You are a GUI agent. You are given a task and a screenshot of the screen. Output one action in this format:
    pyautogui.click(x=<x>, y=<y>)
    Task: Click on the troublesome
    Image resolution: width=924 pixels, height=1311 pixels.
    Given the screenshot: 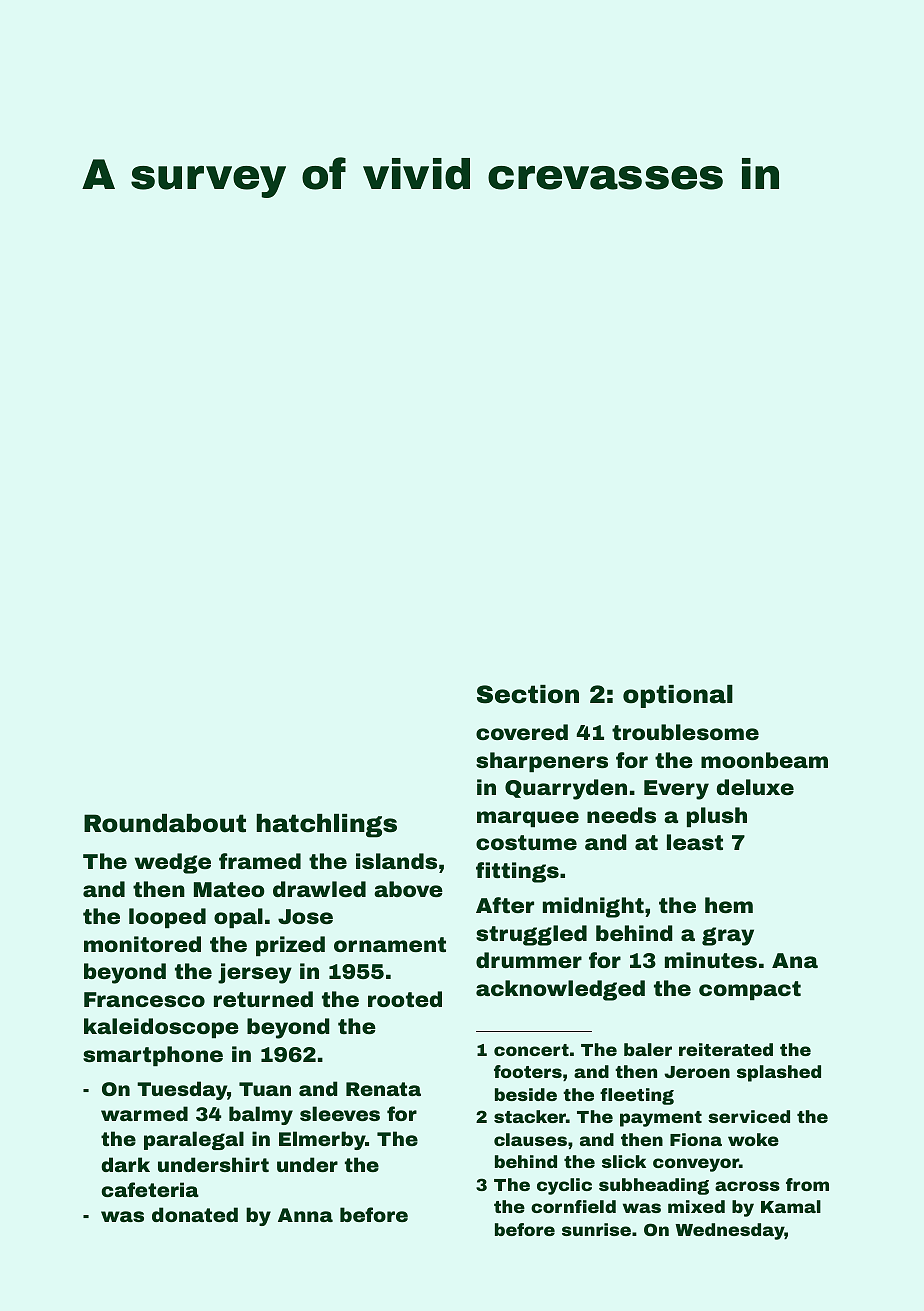 What is the action you would take?
    pyautogui.click(x=685, y=732)
